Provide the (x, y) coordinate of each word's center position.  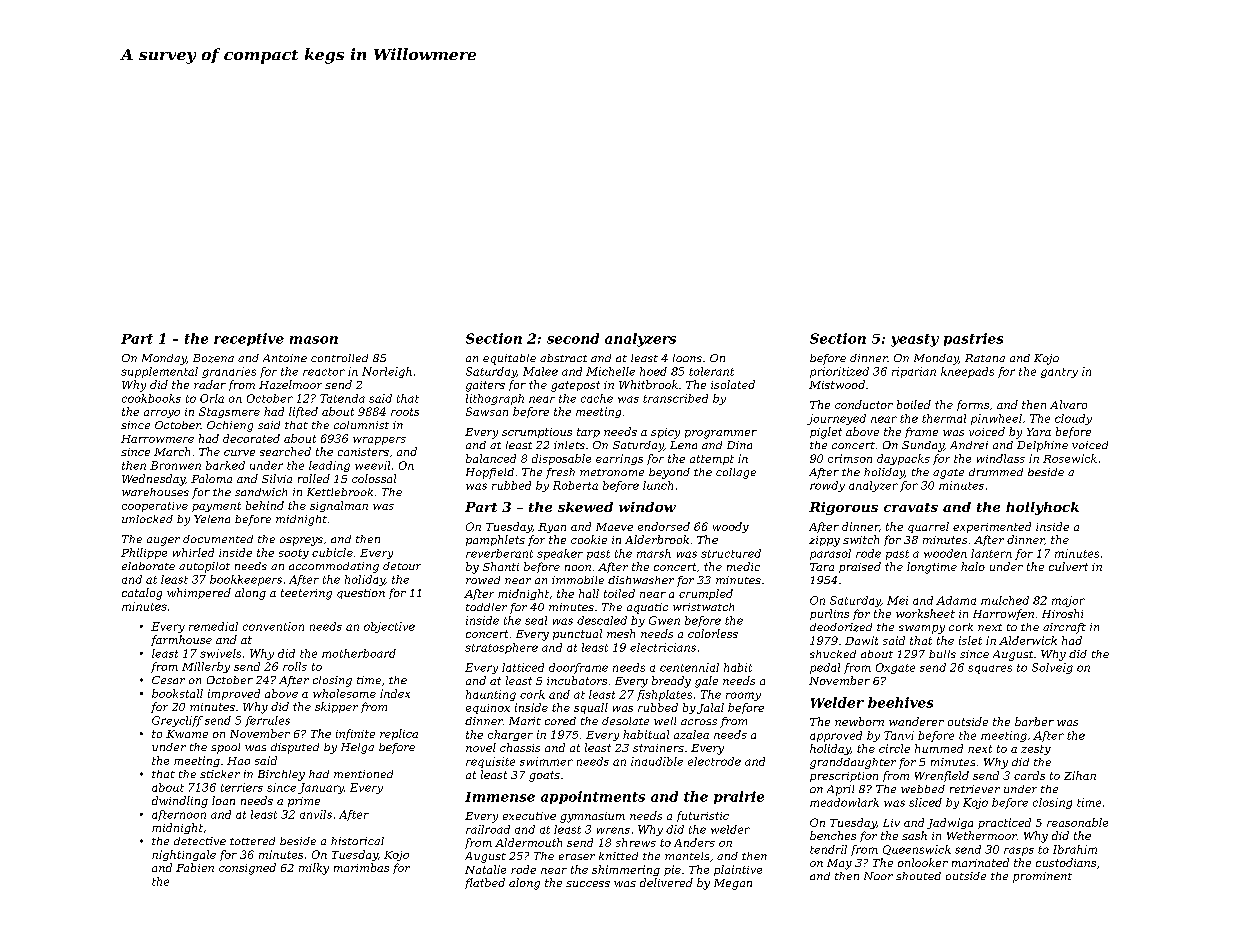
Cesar (168, 680)
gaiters (485, 386)
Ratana (985, 358)
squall (591, 708)
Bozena (213, 358)
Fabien (195, 867)
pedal (825, 668)
